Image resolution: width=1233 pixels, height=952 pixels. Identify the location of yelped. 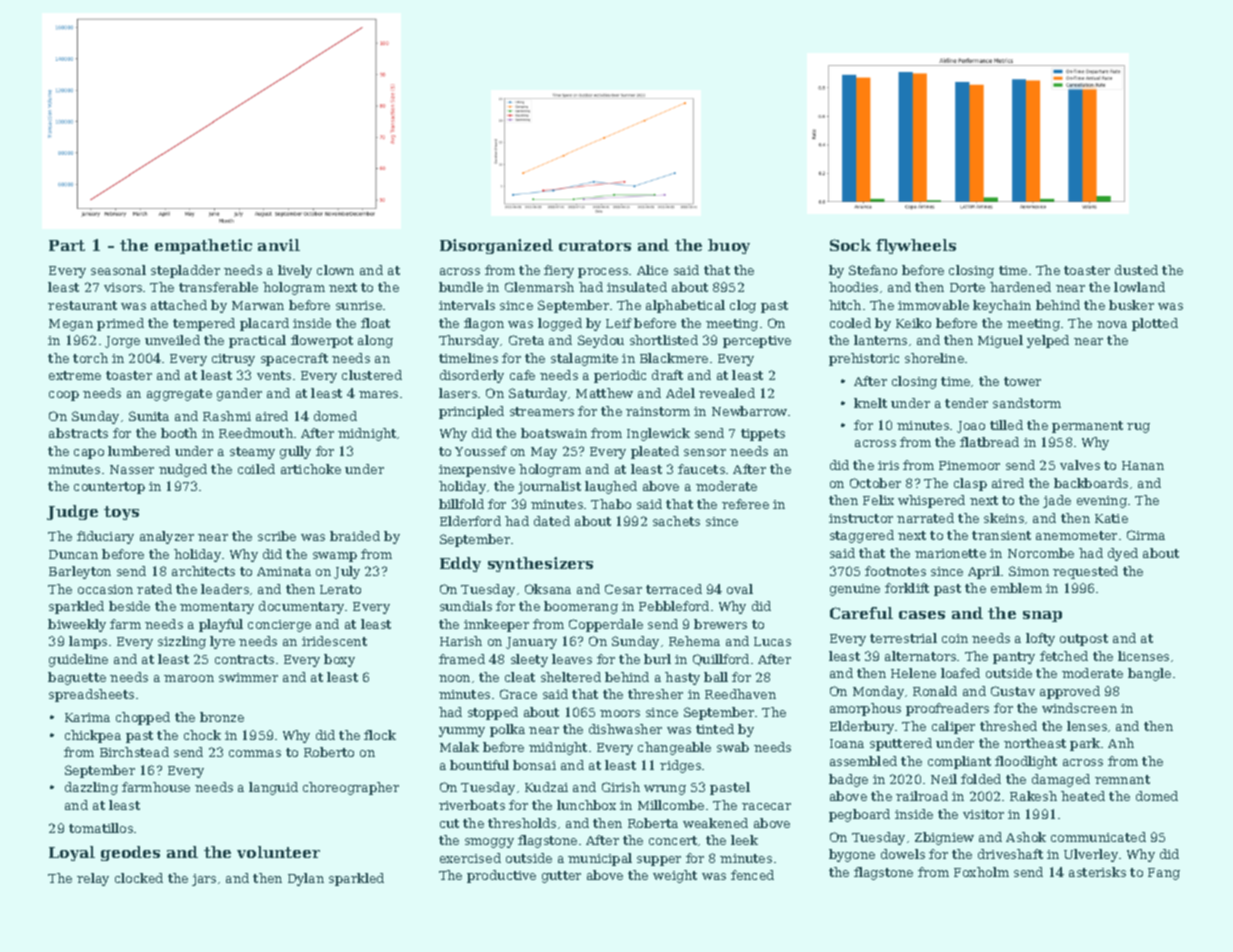
(1048, 341).
